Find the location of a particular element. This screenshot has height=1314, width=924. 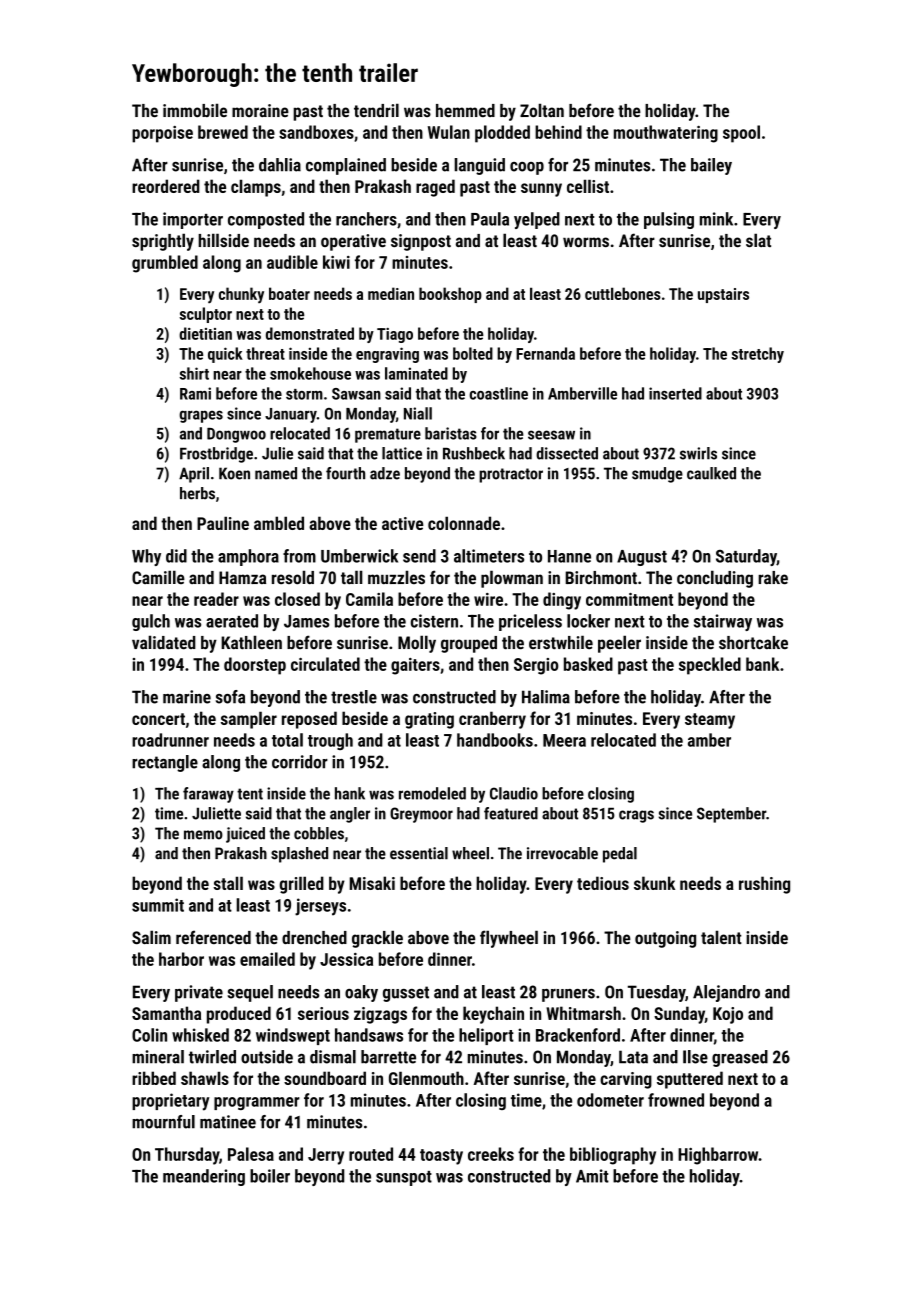

grating is located at coordinates (429, 720).
